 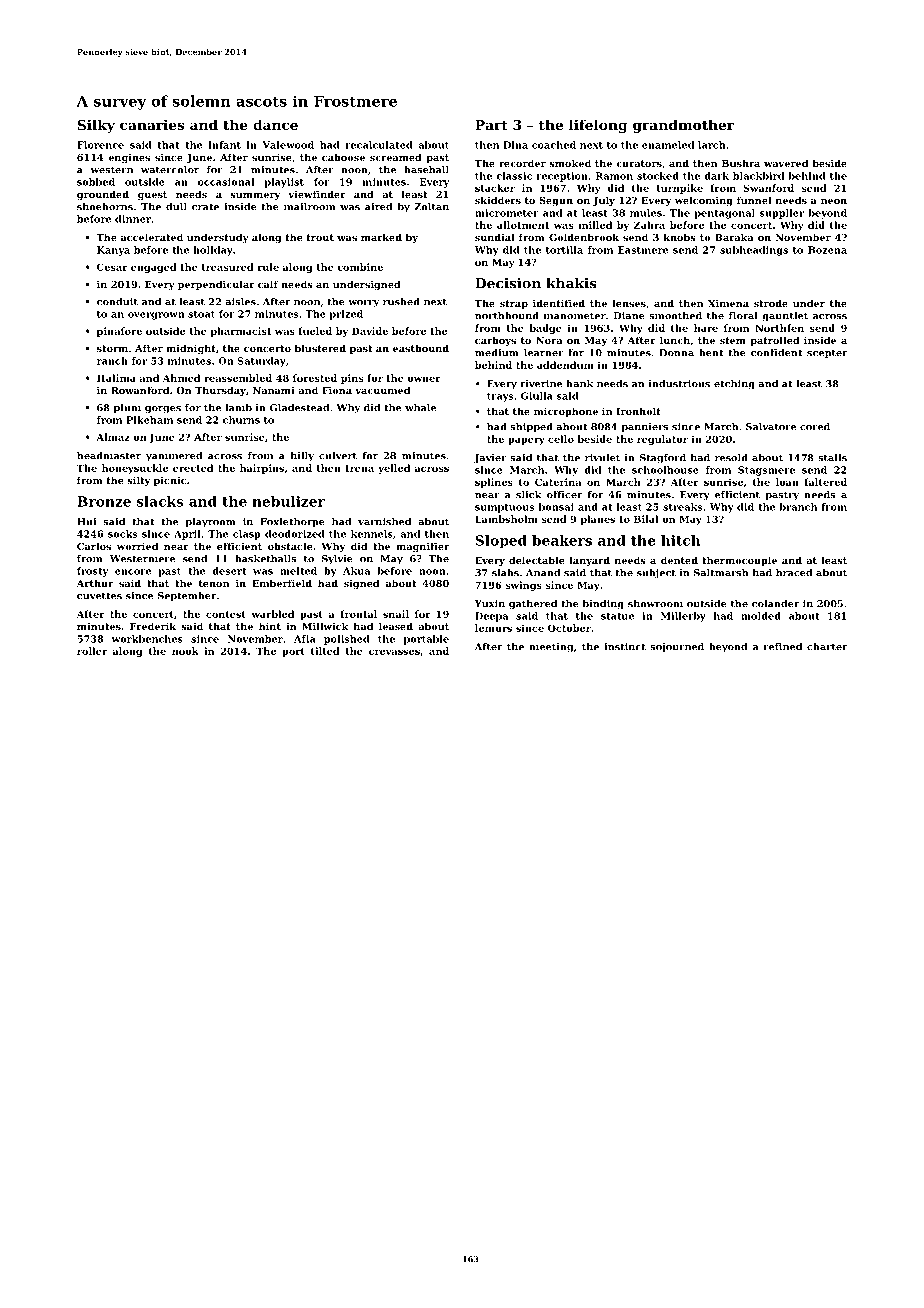 I want to click on contest, so click(x=226, y=614).
